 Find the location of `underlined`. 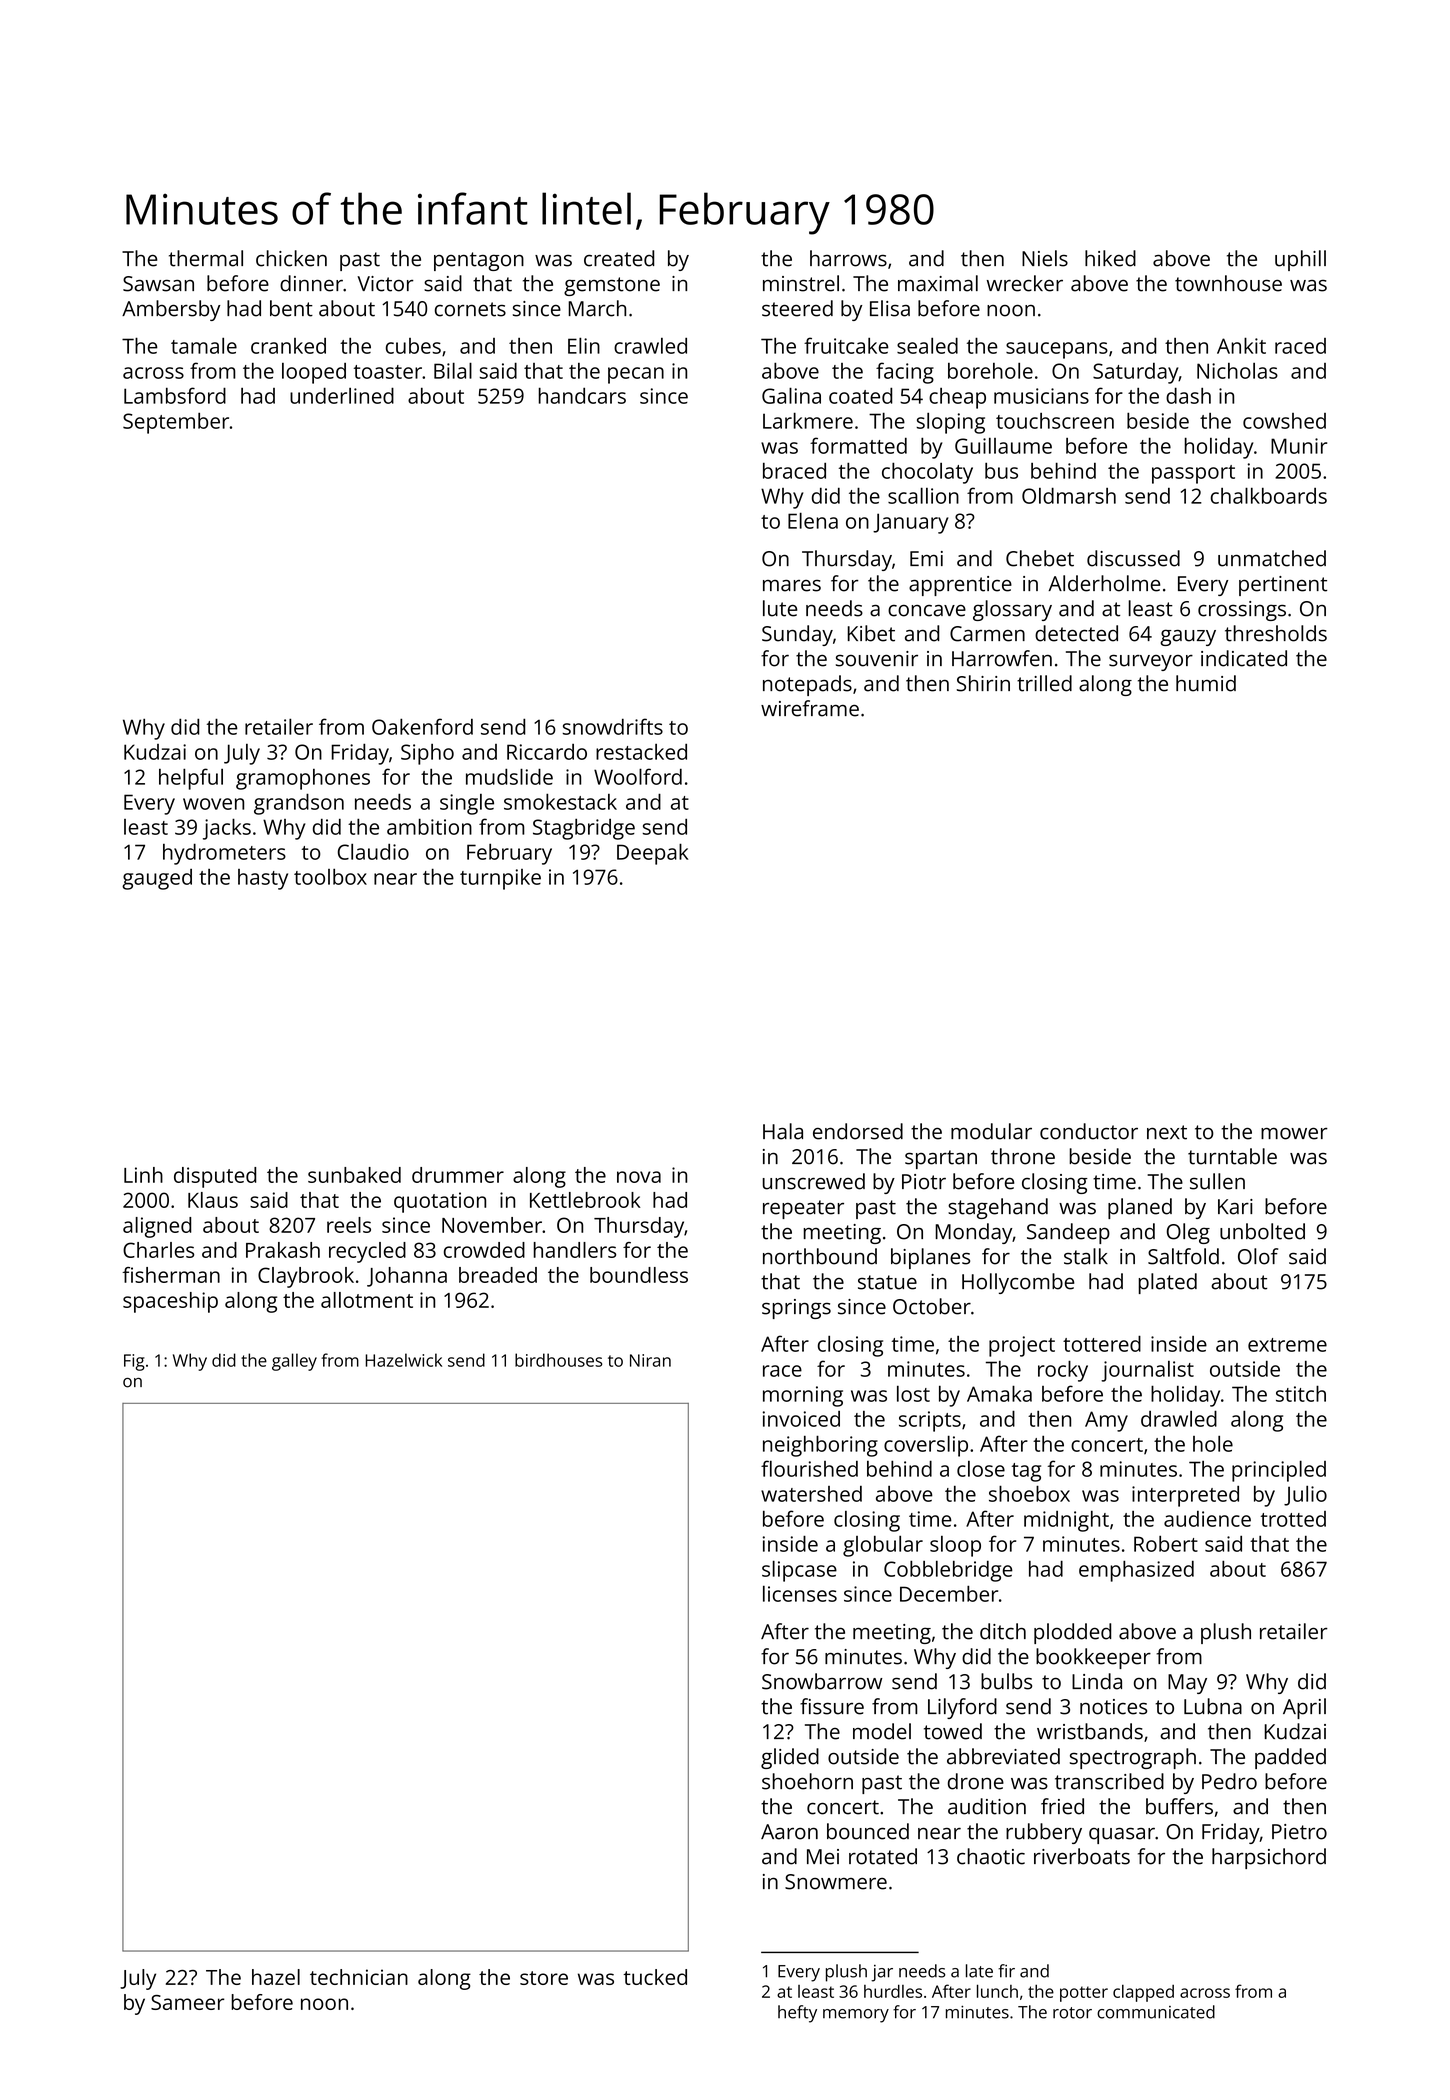

underlined is located at coordinates (342, 395).
